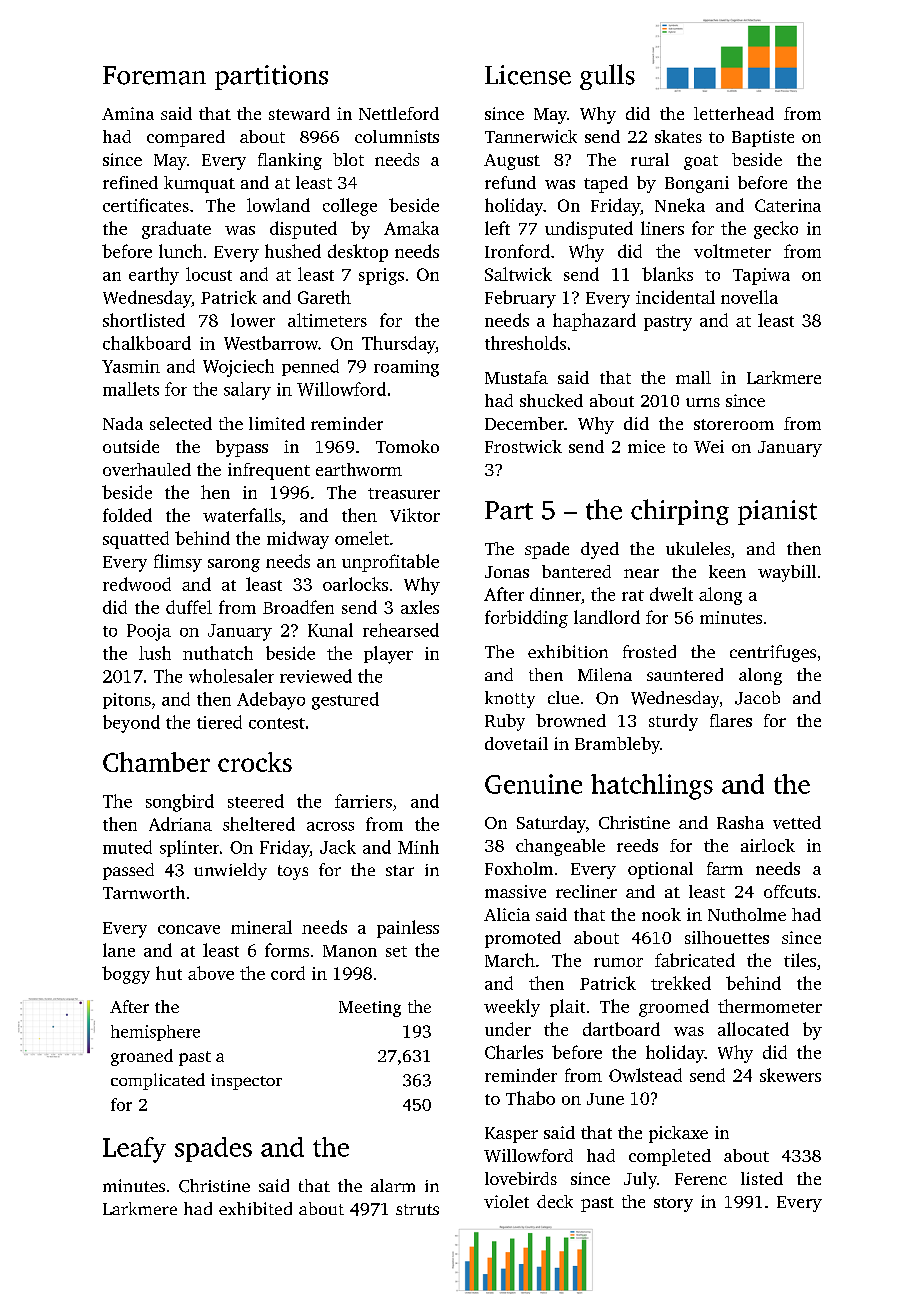  What do you see at coordinates (526, 619) in the page?
I see `forbidding` at bounding box center [526, 619].
